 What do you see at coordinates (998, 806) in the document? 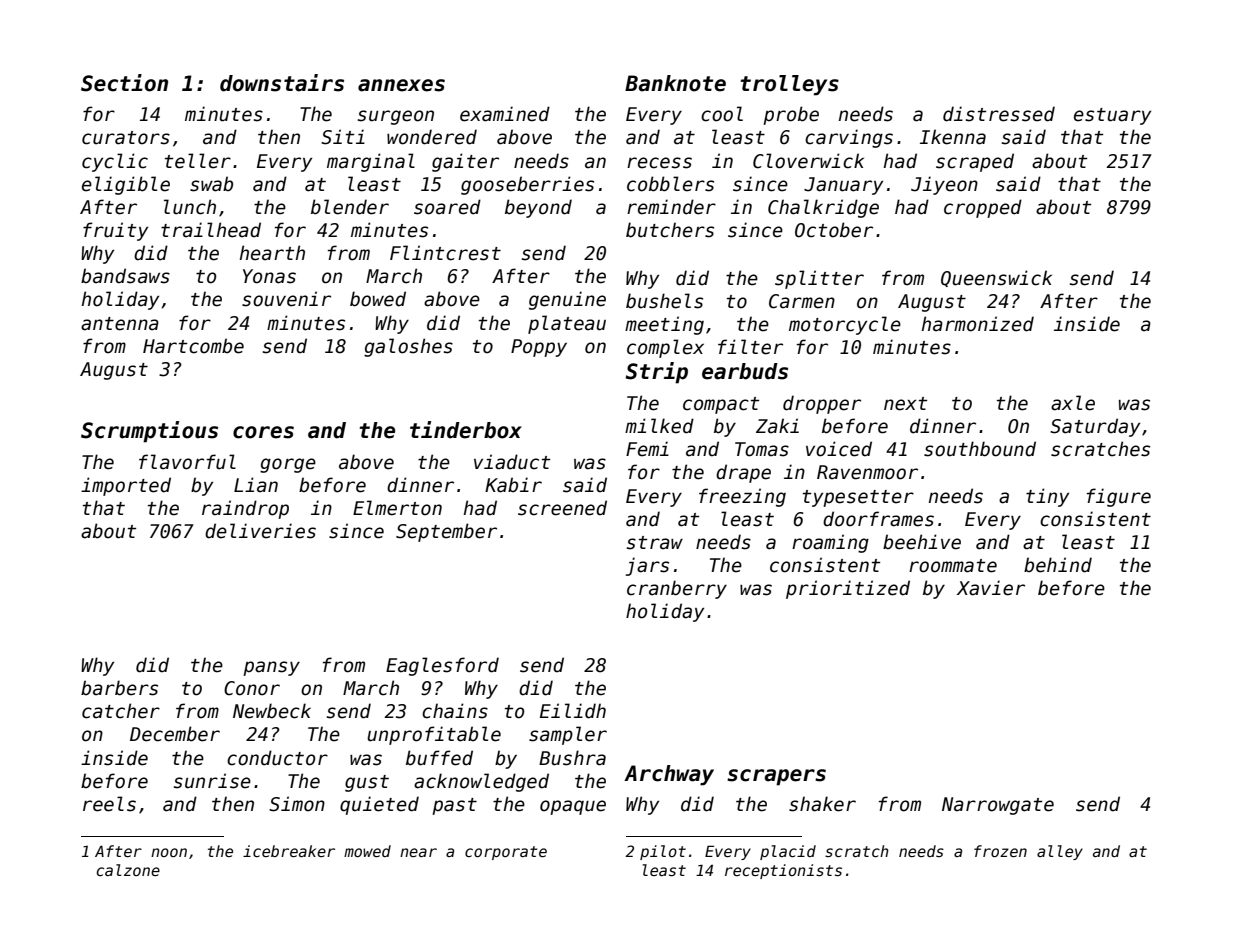
I see `Narrowgate` at bounding box center [998, 806].
